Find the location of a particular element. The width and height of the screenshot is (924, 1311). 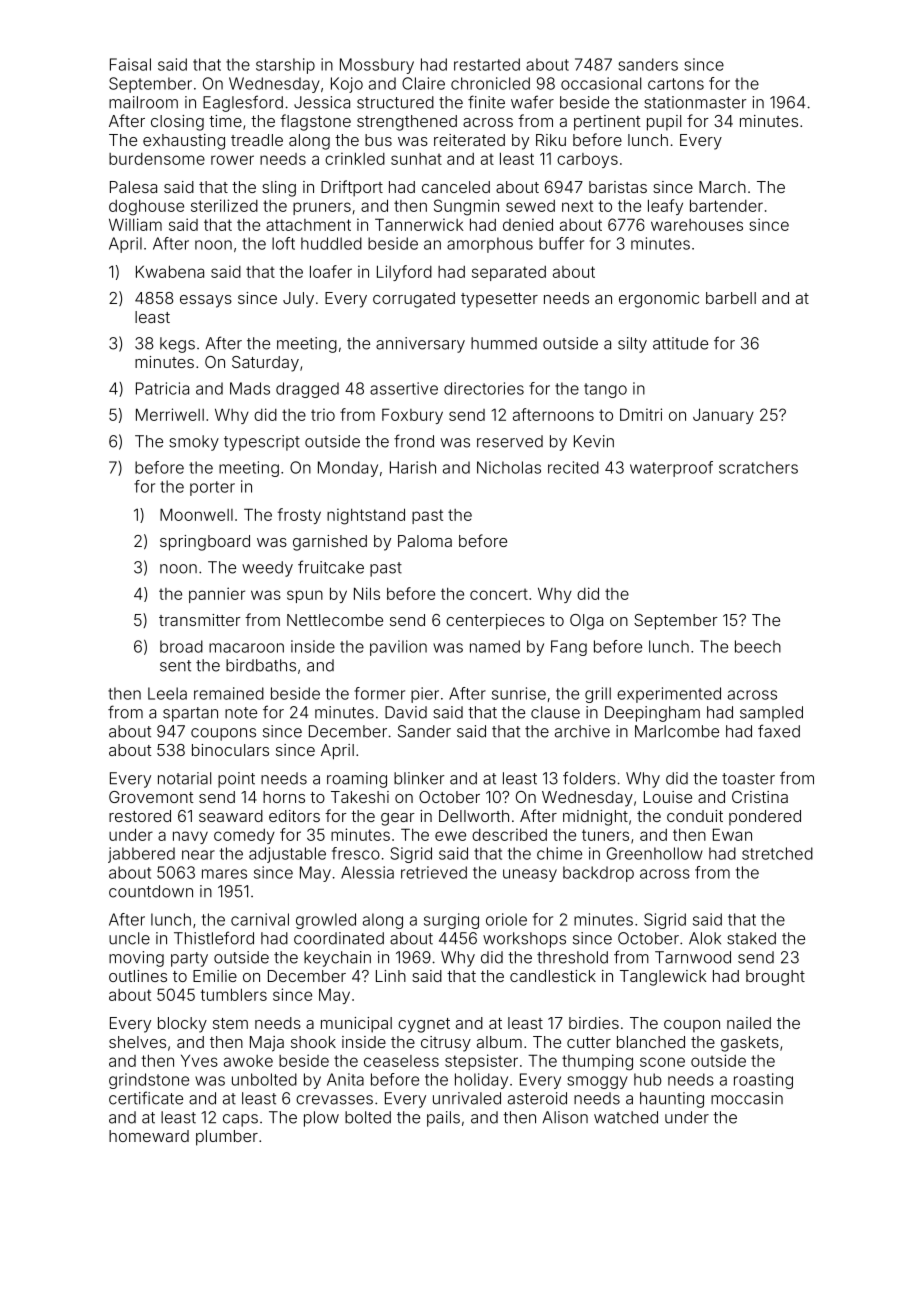

warehouses is located at coordinates (697, 225).
